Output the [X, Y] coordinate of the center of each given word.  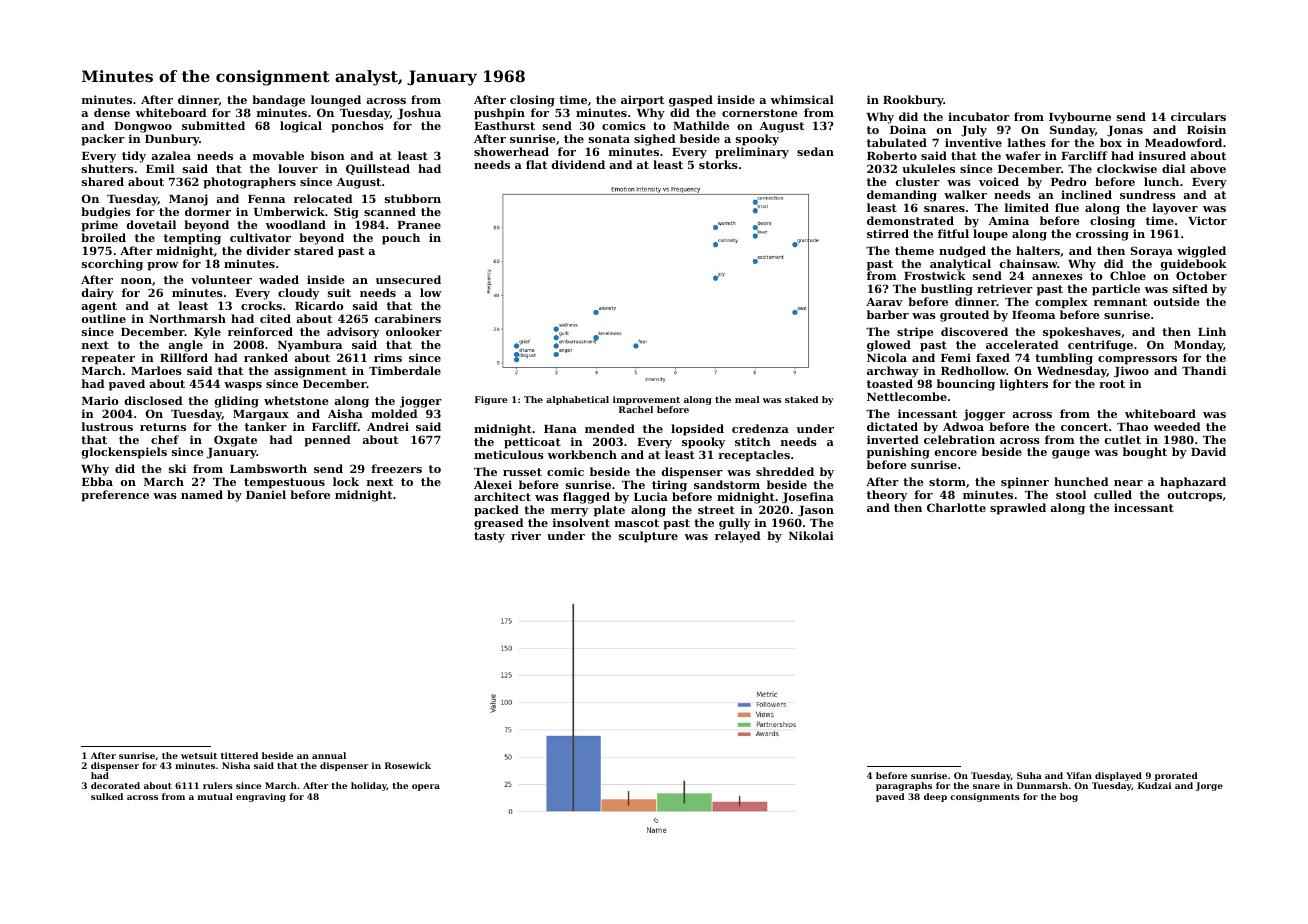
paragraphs [904, 786]
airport [642, 101]
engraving [261, 797]
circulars [1198, 116]
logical [301, 127]
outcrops [1195, 496]
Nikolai [811, 535]
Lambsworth [268, 468]
